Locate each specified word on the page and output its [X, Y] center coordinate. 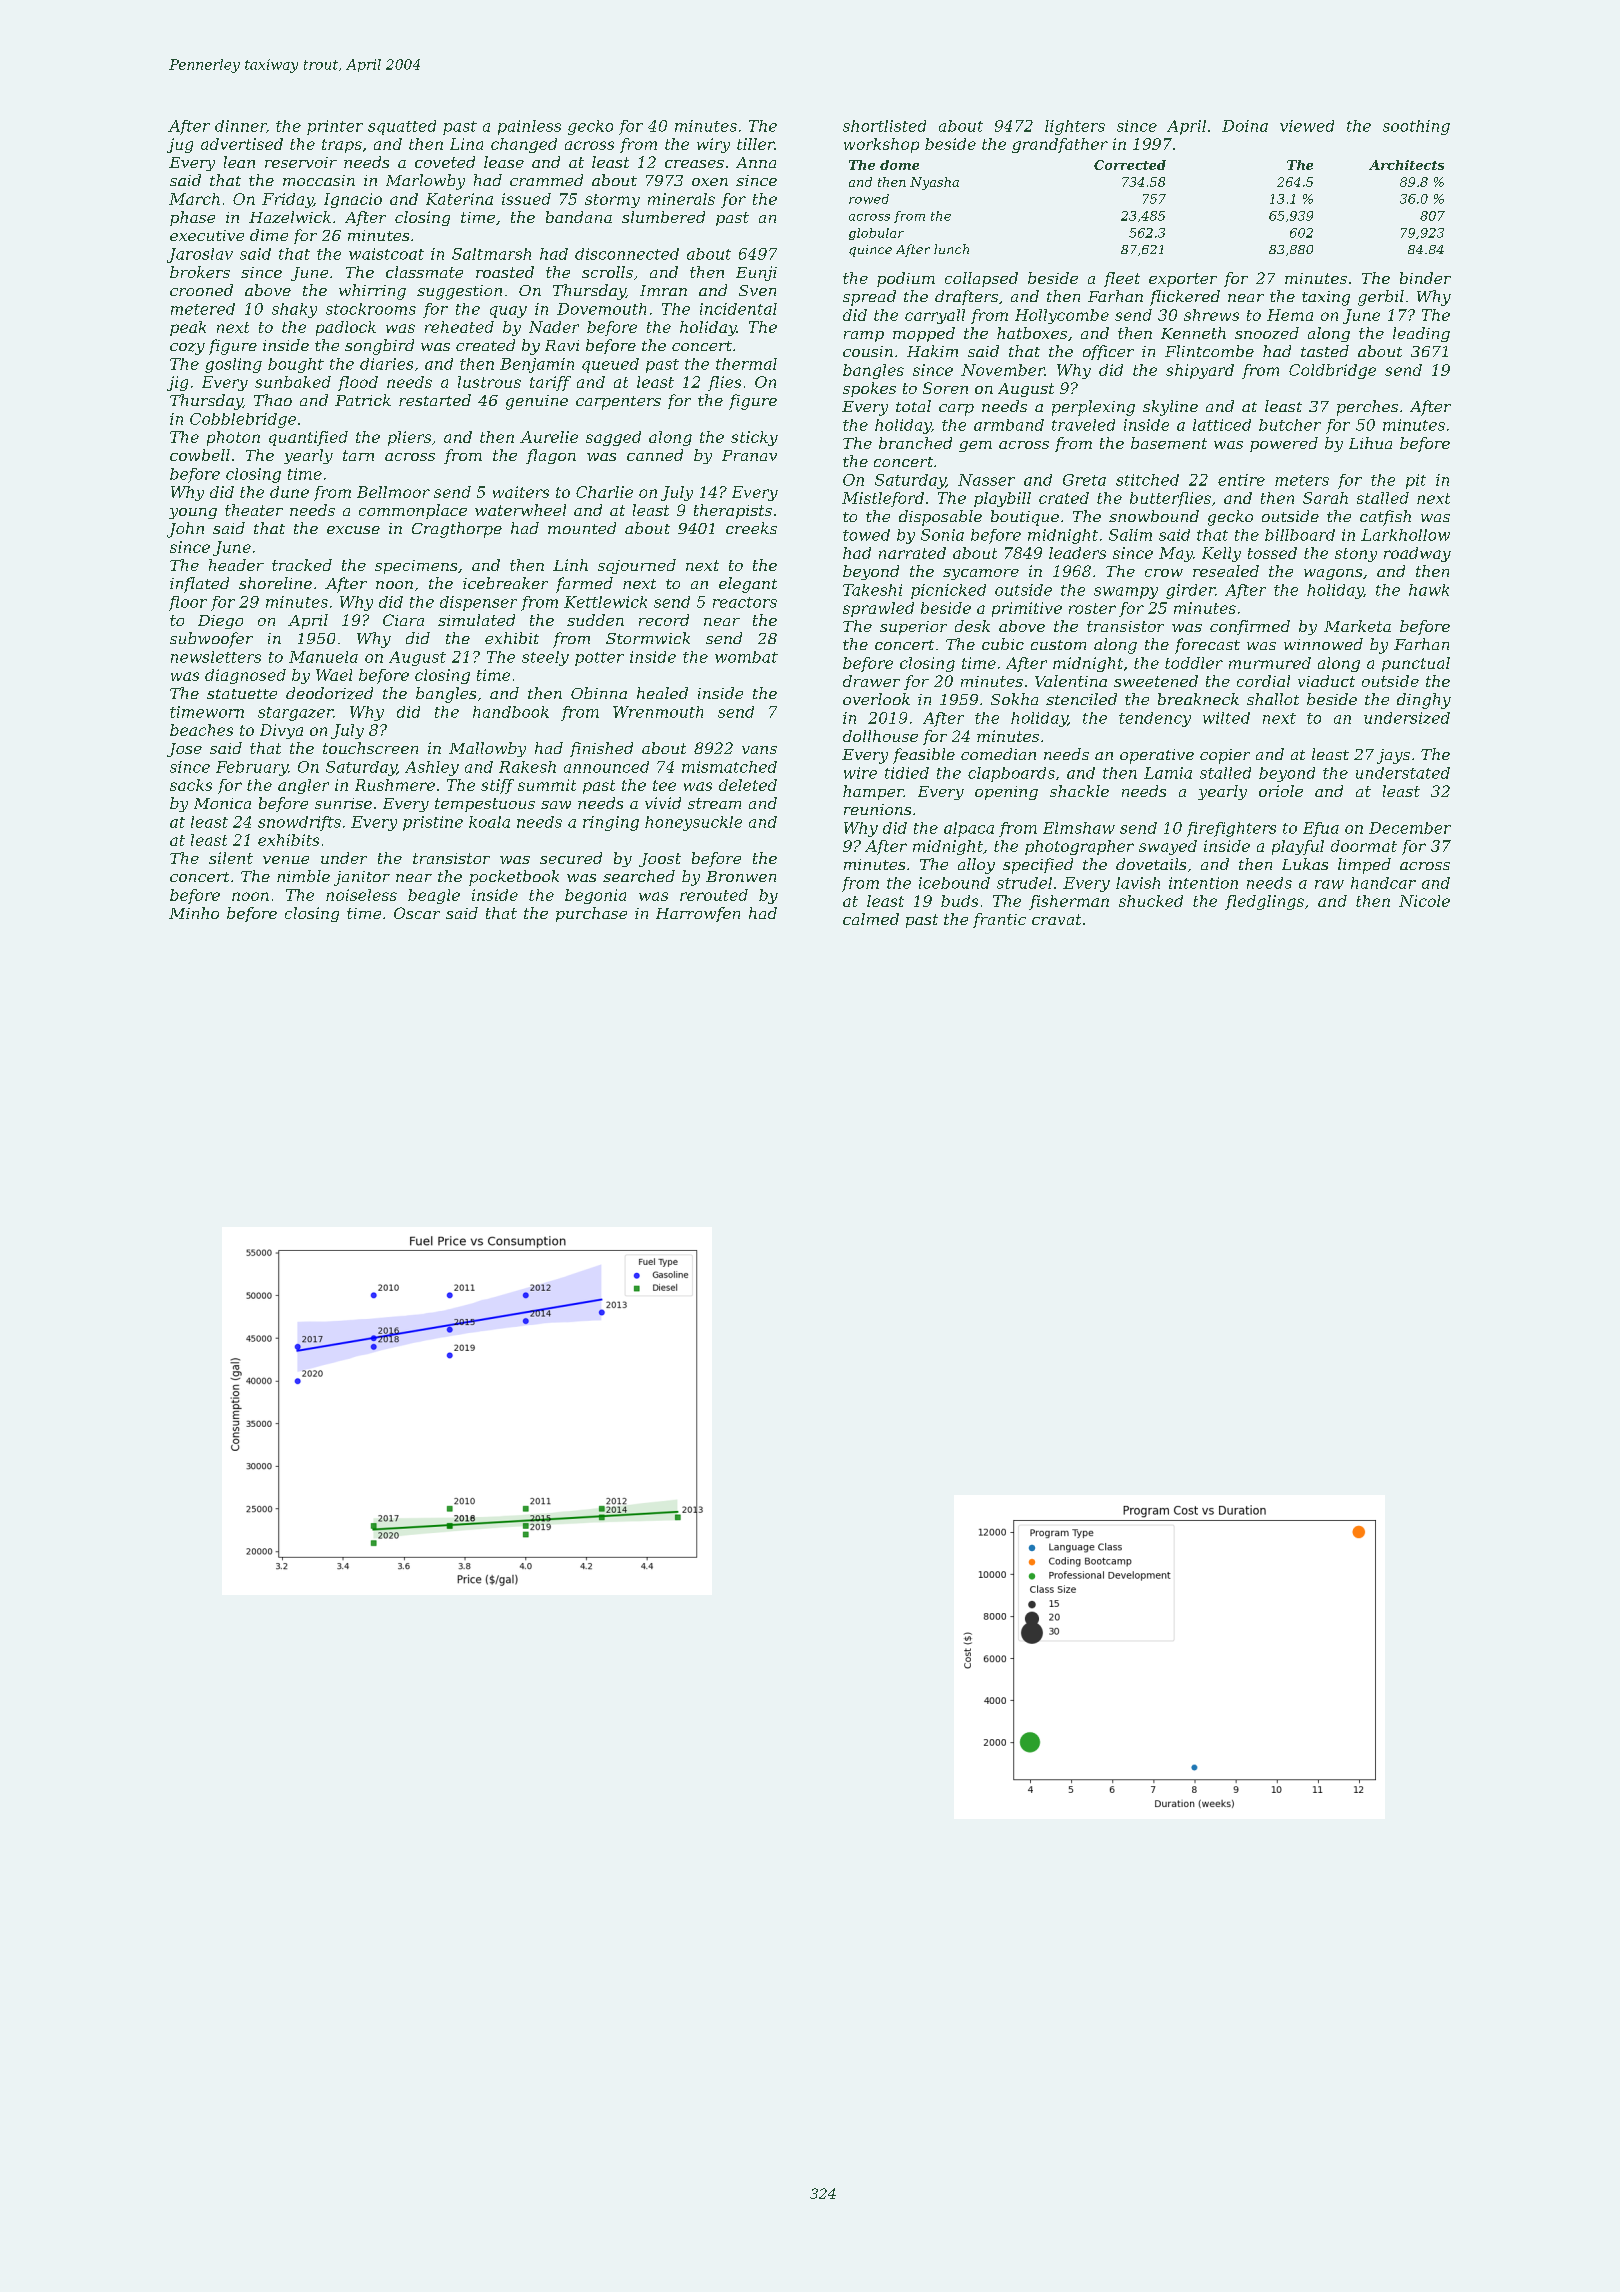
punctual [1416, 664]
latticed [1222, 425]
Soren [945, 388]
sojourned [637, 566]
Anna [756, 162]
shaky [294, 310]
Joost [660, 860]
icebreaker [505, 583]
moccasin [319, 180]
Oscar [417, 913]
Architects [1406, 165]
